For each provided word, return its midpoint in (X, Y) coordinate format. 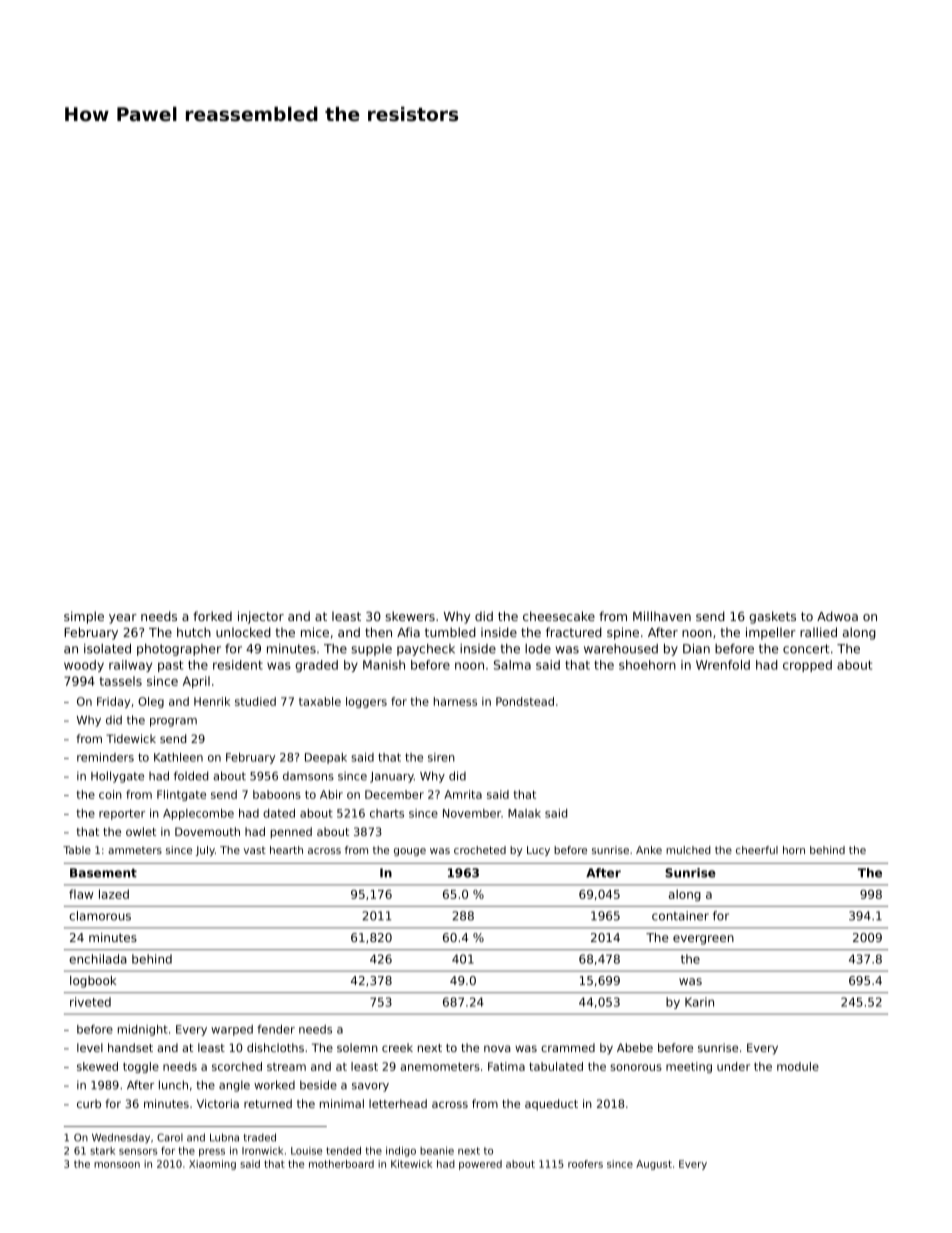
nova (497, 1048)
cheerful (757, 850)
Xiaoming (212, 1165)
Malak (524, 813)
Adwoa (837, 616)
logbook (93, 982)
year (123, 619)
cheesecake (559, 616)
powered (480, 1165)
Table (77, 850)
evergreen (703, 940)
